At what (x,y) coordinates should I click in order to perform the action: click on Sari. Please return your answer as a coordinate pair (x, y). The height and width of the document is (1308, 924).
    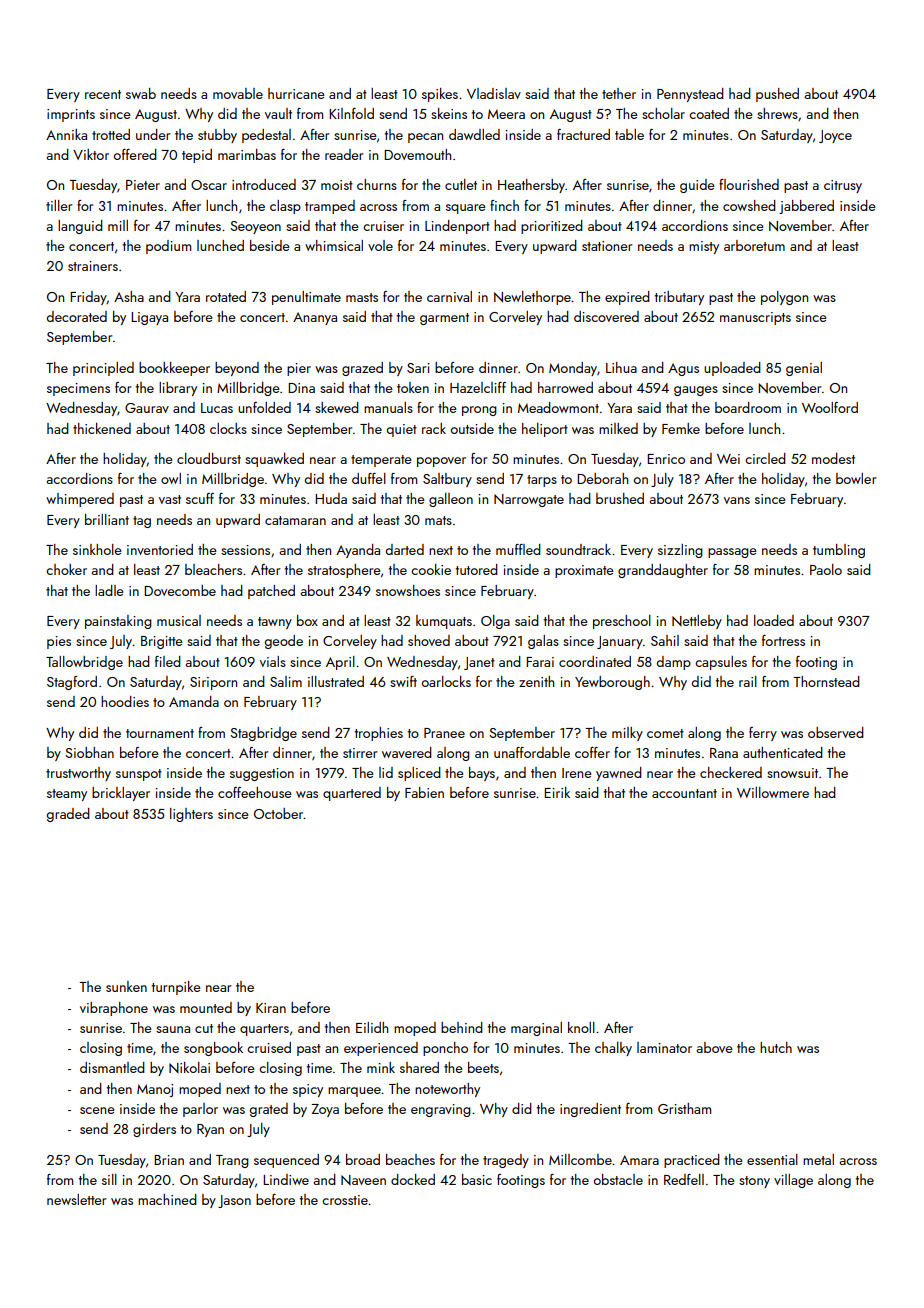
    Looking at the image, I should click on (418, 368).
